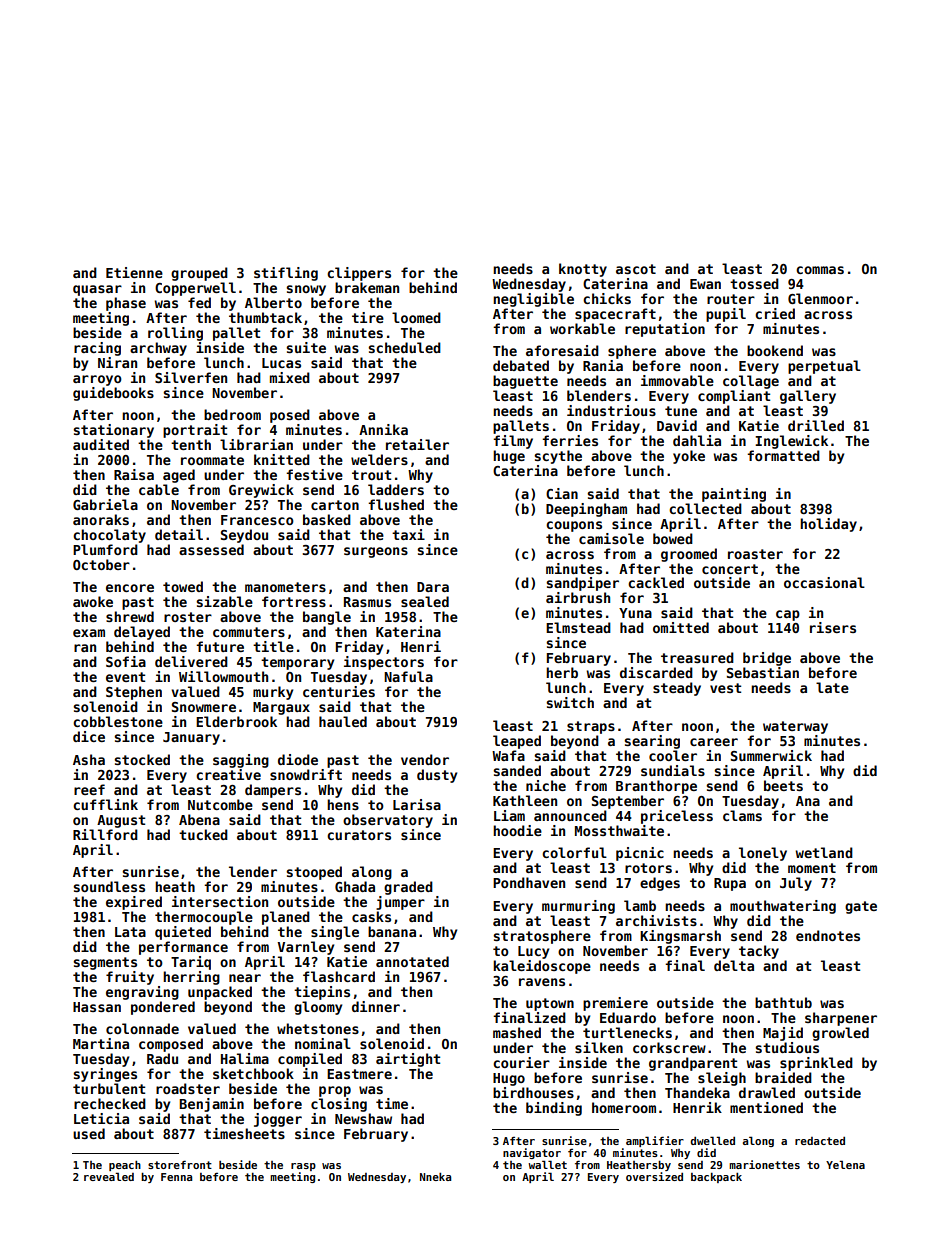 This screenshot has height=1233, width=952. I want to click on cap, so click(788, 615).
